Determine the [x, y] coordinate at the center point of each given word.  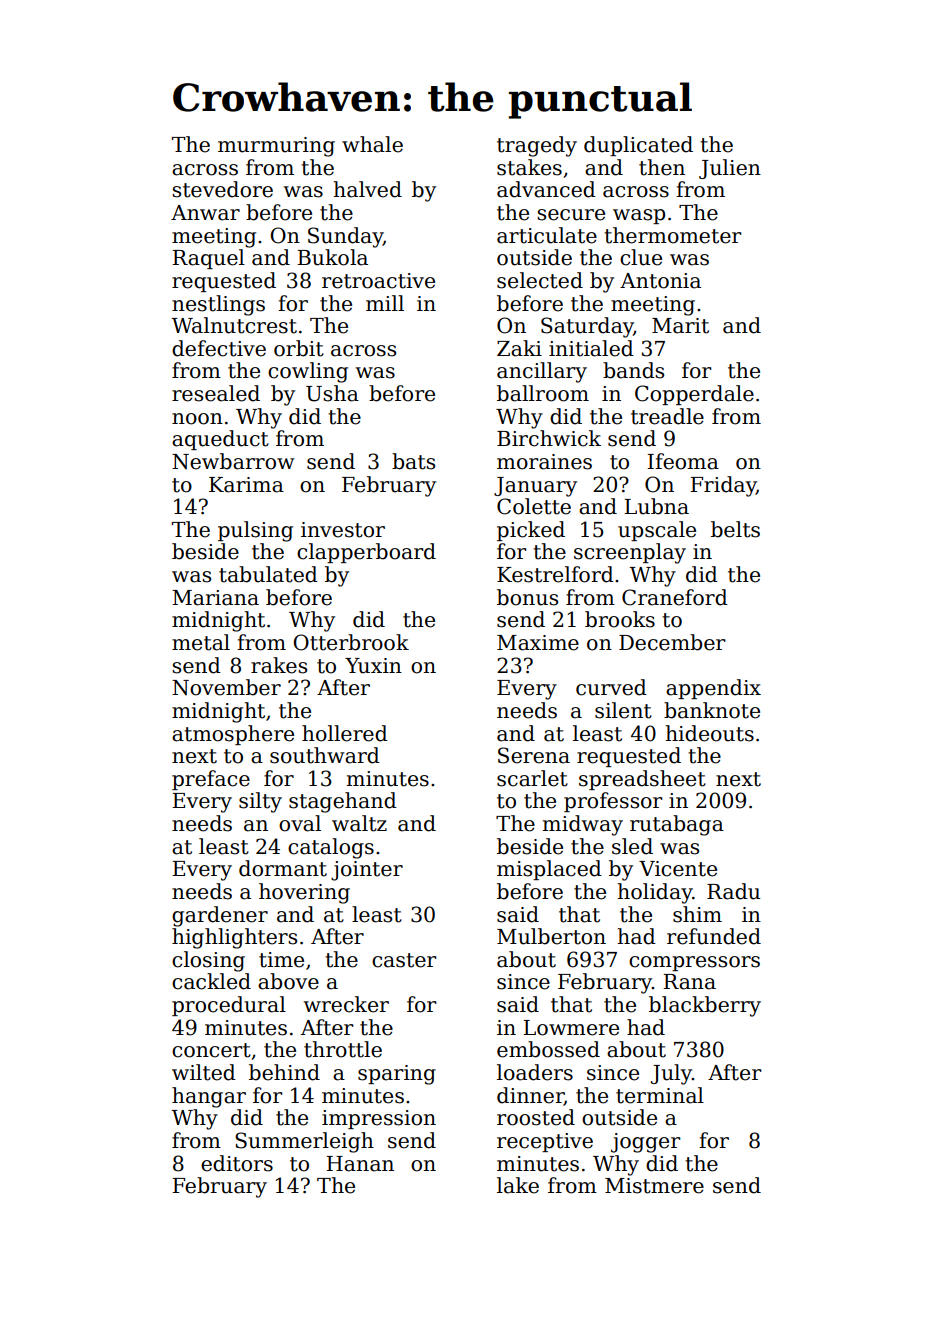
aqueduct [220, 440]
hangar [209, 1097]
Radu [733, 891]
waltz [359, 823]
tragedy [537, 146]
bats [413, 461]
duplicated [638, 146]
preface [211, 780]
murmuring [276, 147]
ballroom [543, 393]
